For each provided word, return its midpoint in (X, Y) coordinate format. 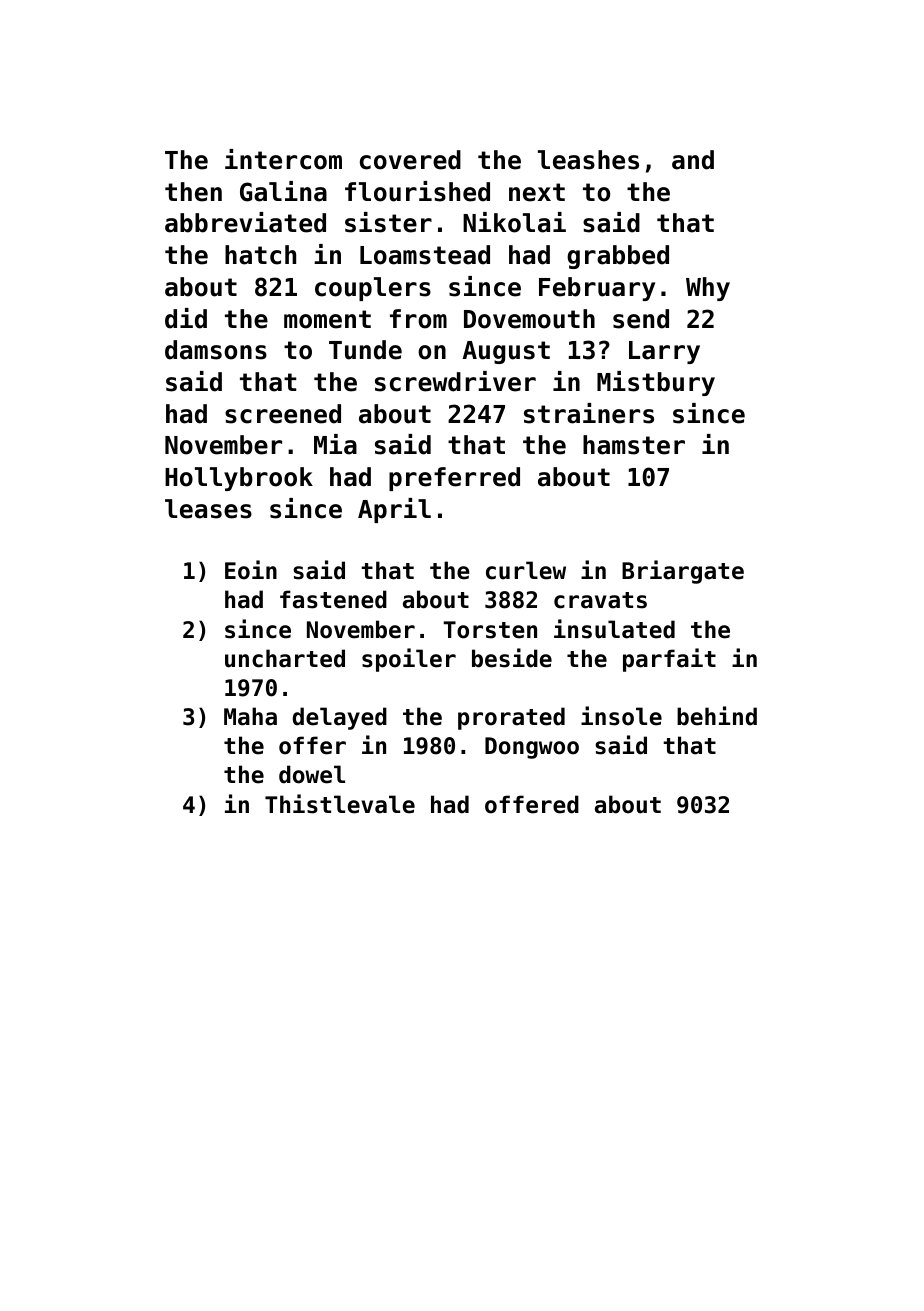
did (186, 318)
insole (621, 716)
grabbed (618, 257)
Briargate (683, 572)
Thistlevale (340, 804)
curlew (526, 570)
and (693, 160)
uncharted (285, 658)
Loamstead (425, 255)
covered (410, 160)
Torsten (490, 630)
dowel (312, 774)
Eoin (251, 570)
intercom (283, 159)
